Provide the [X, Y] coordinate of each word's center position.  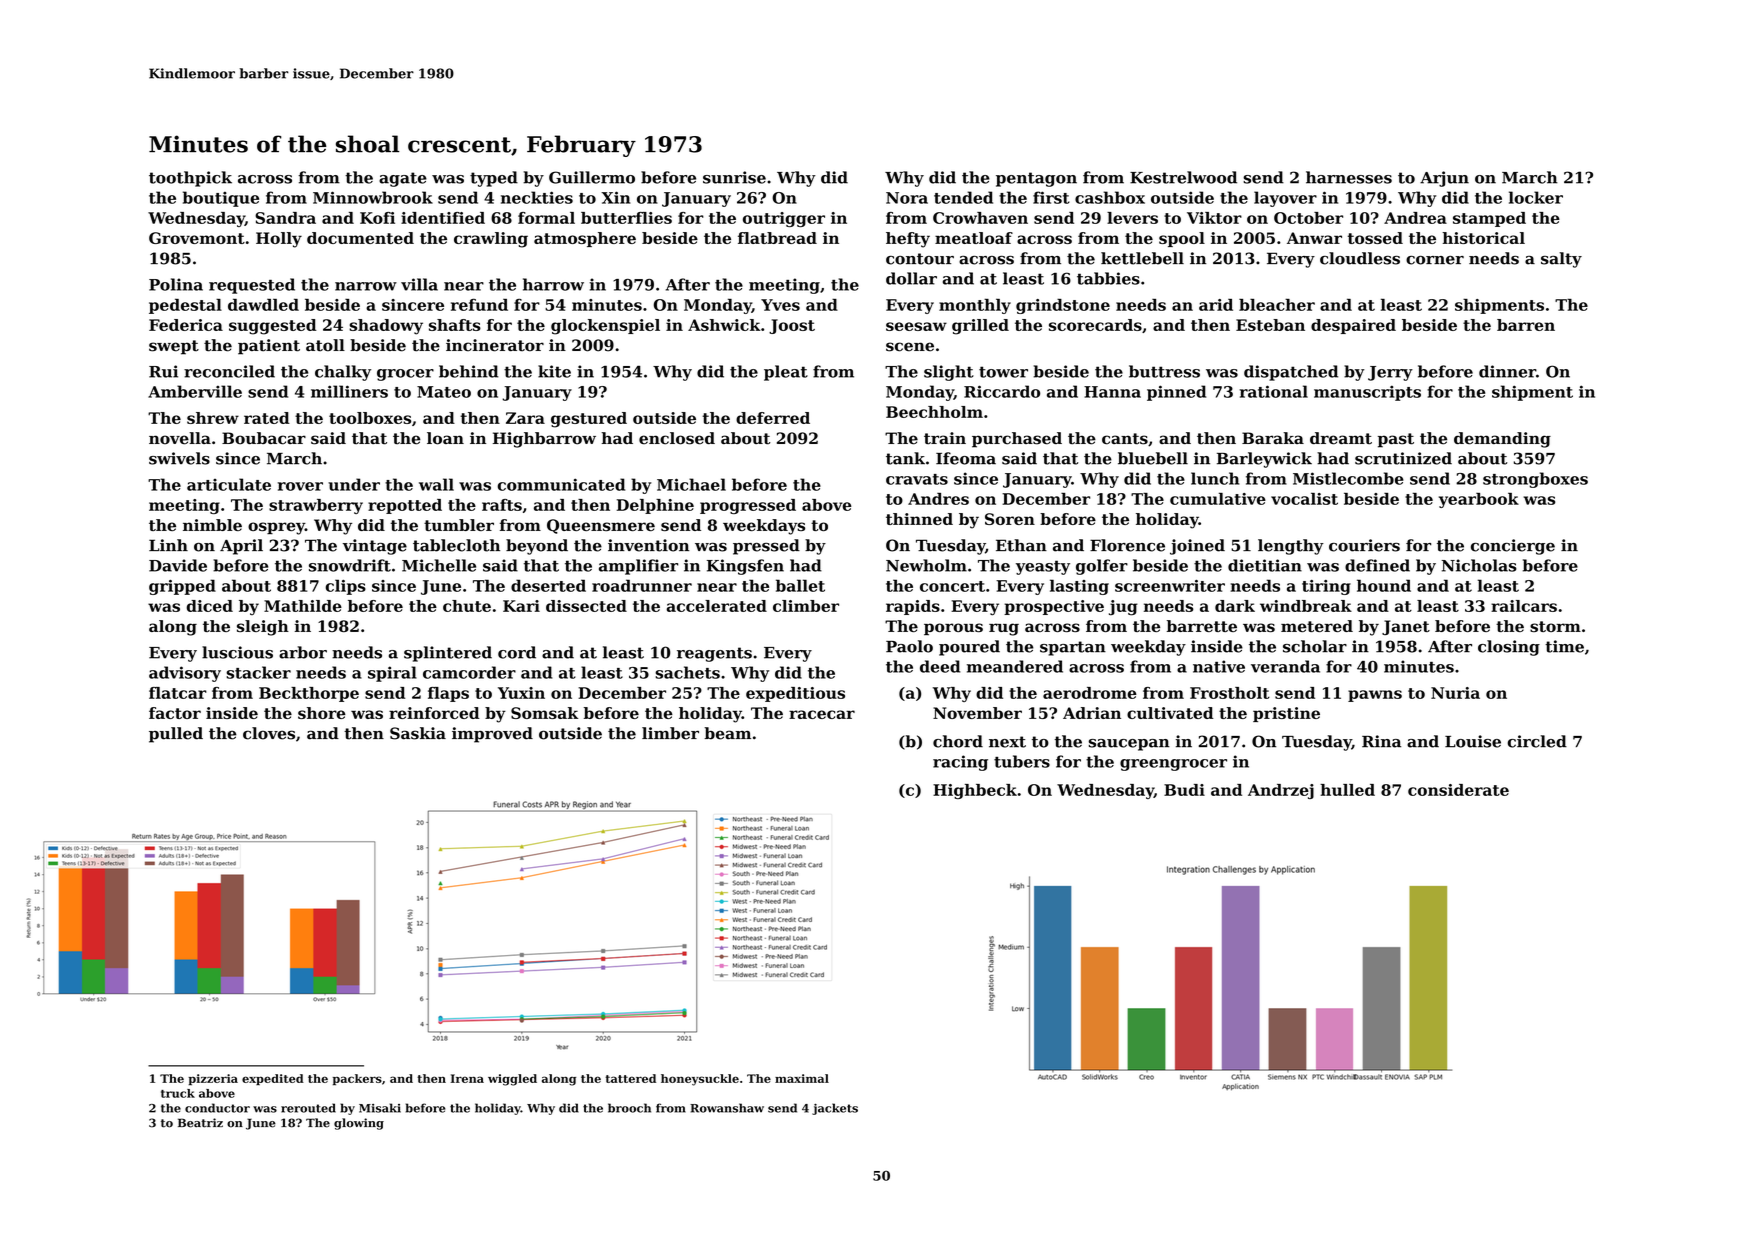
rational [1274, 391]
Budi [1184, 790]
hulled [1347, 790]
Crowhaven [980, 218]
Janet [1406, 627]
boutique [221, 199]
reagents [714, 654]
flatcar [178, 693]
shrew [213, 418]
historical [1483, 238]
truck [178, 1093]
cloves [269, 733]
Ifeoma [966, 458]
